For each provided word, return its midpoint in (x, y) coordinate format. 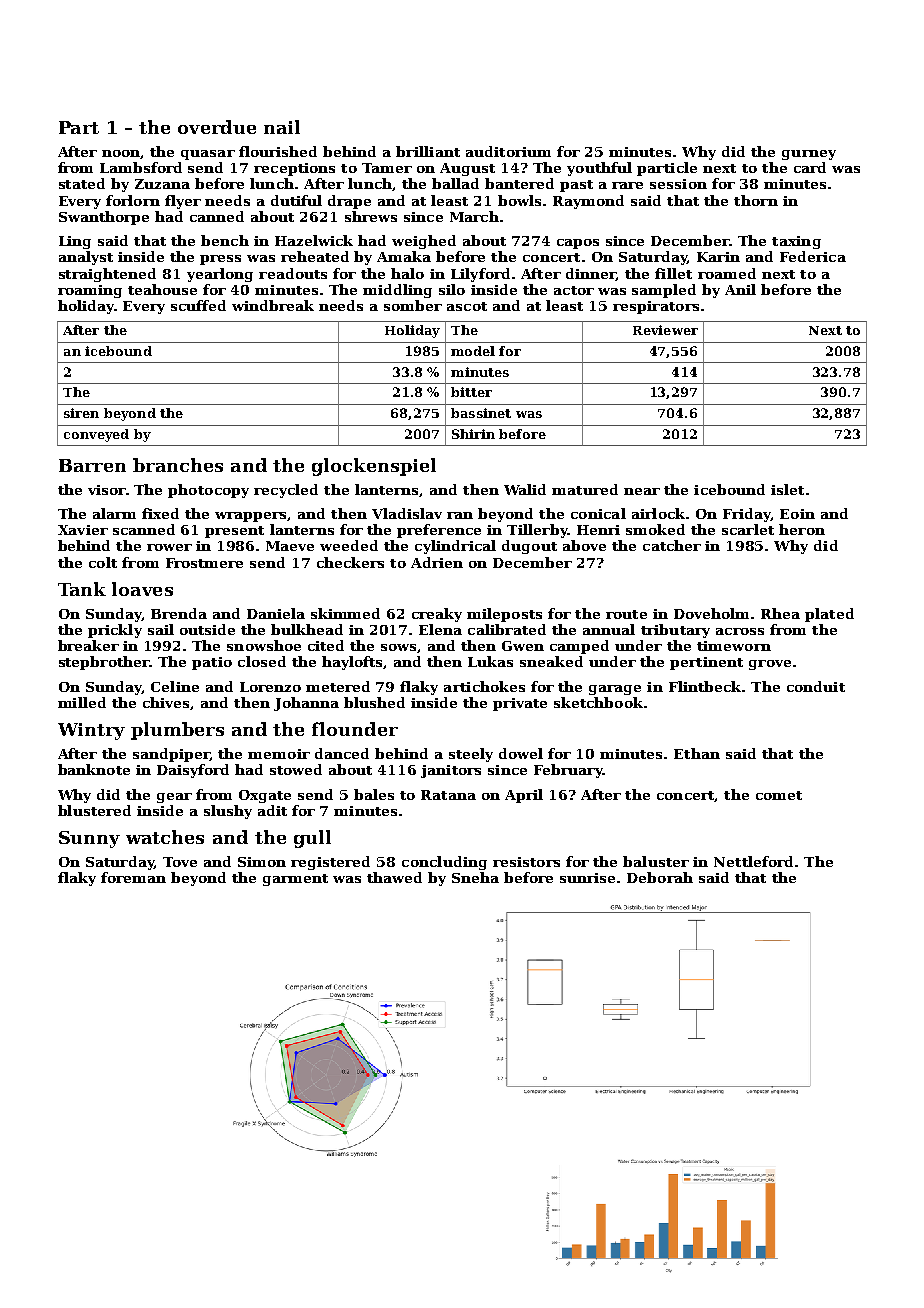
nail (282, 127)
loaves (142, 589)
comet (779, 795)
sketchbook (598, 702)
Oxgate (265, 796)
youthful (599, 169)
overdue (217, 127)
